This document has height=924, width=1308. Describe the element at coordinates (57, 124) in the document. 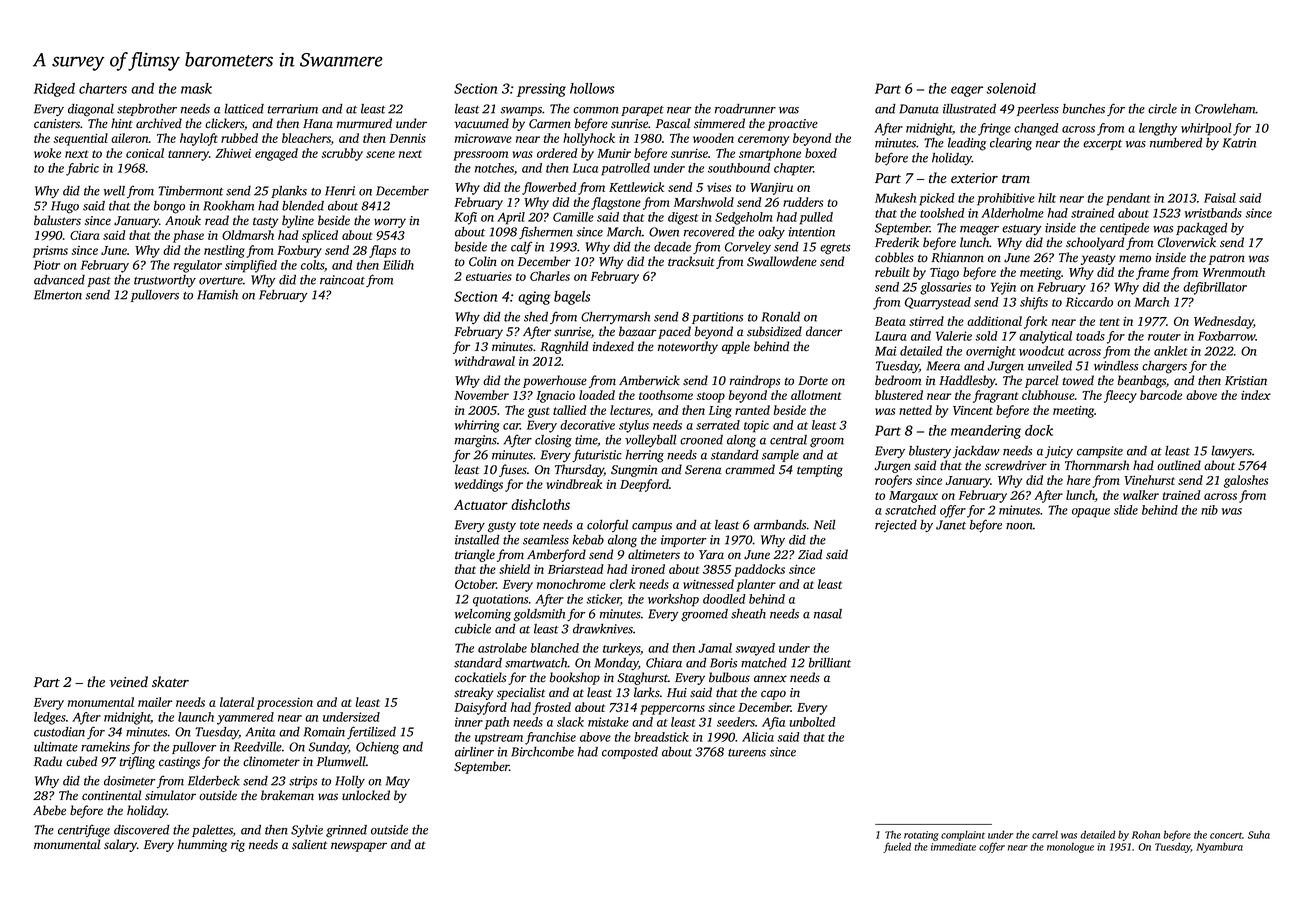

I see `canisters` at that location.
